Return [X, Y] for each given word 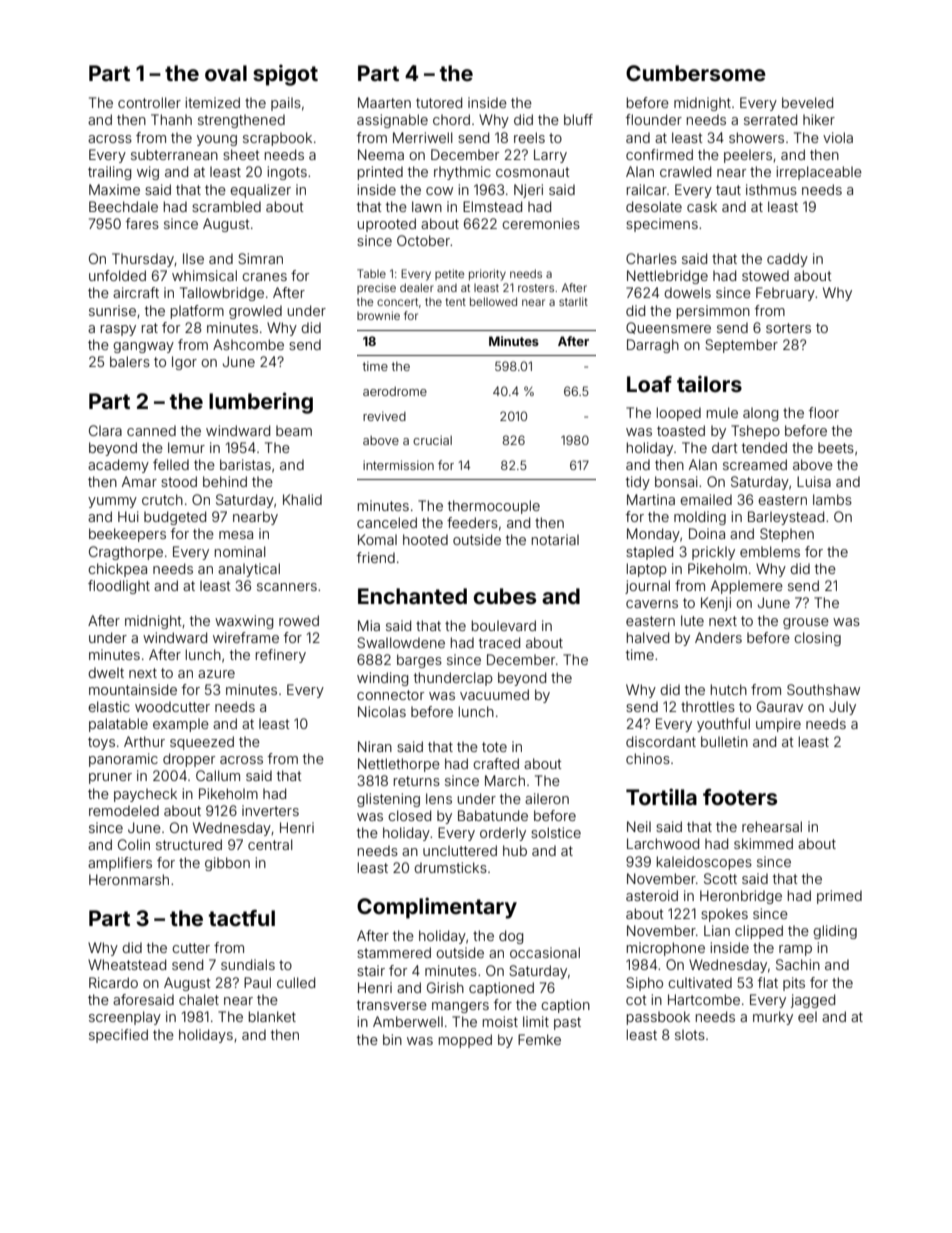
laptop [647, 570]
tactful [242, 918]
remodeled [124, 810]
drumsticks [450, 867]
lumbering [261, 403]
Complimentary [437, 908]
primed [839, 897]
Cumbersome [696, 73]
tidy [638, 483]
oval [226, 73]
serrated [770, 119]
